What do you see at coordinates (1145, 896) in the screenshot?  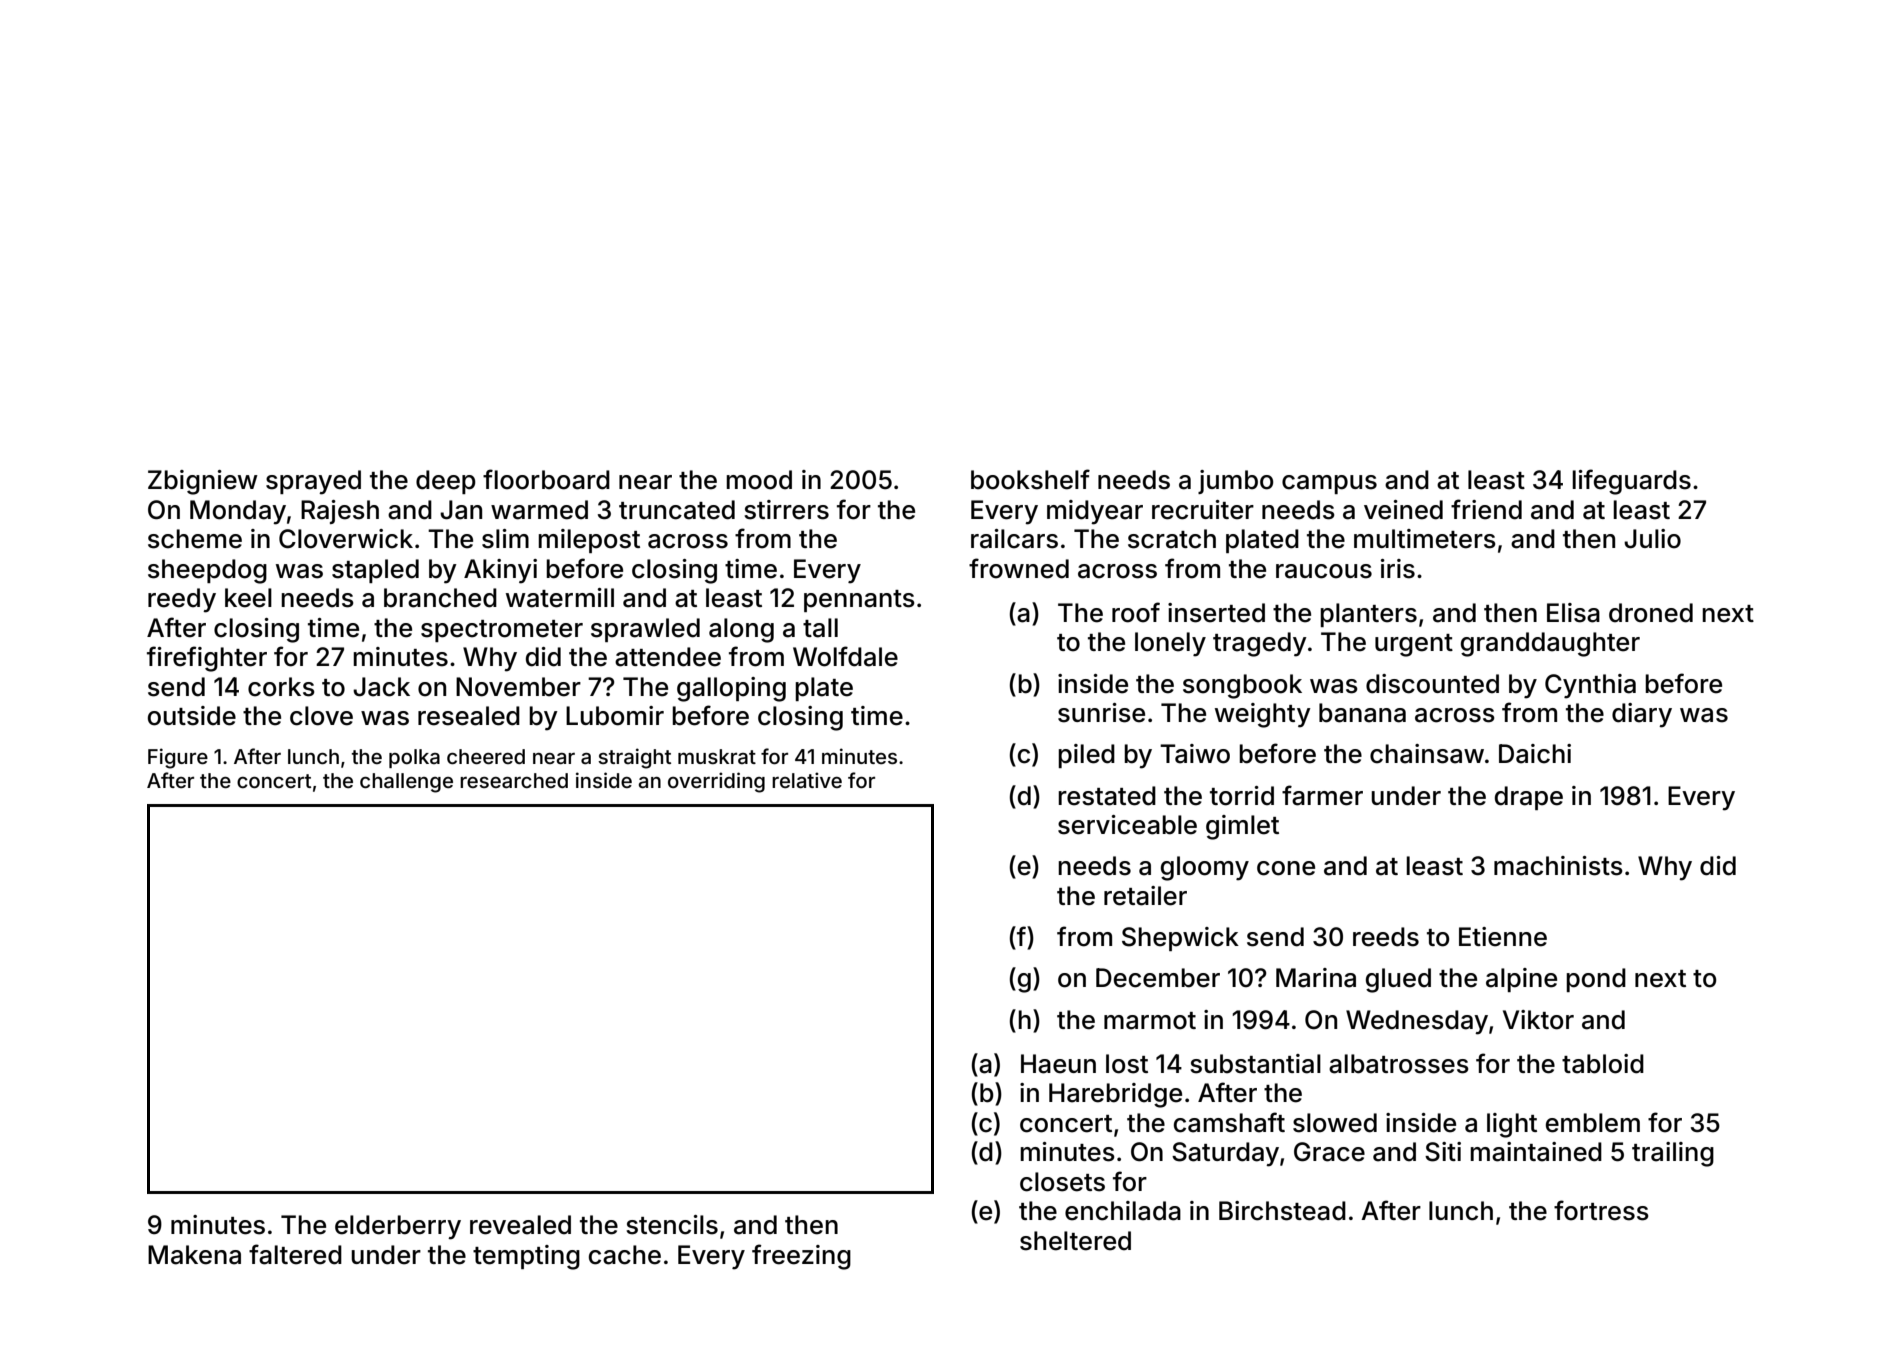 I see `retailer` at bounding box center [1145, 896].
